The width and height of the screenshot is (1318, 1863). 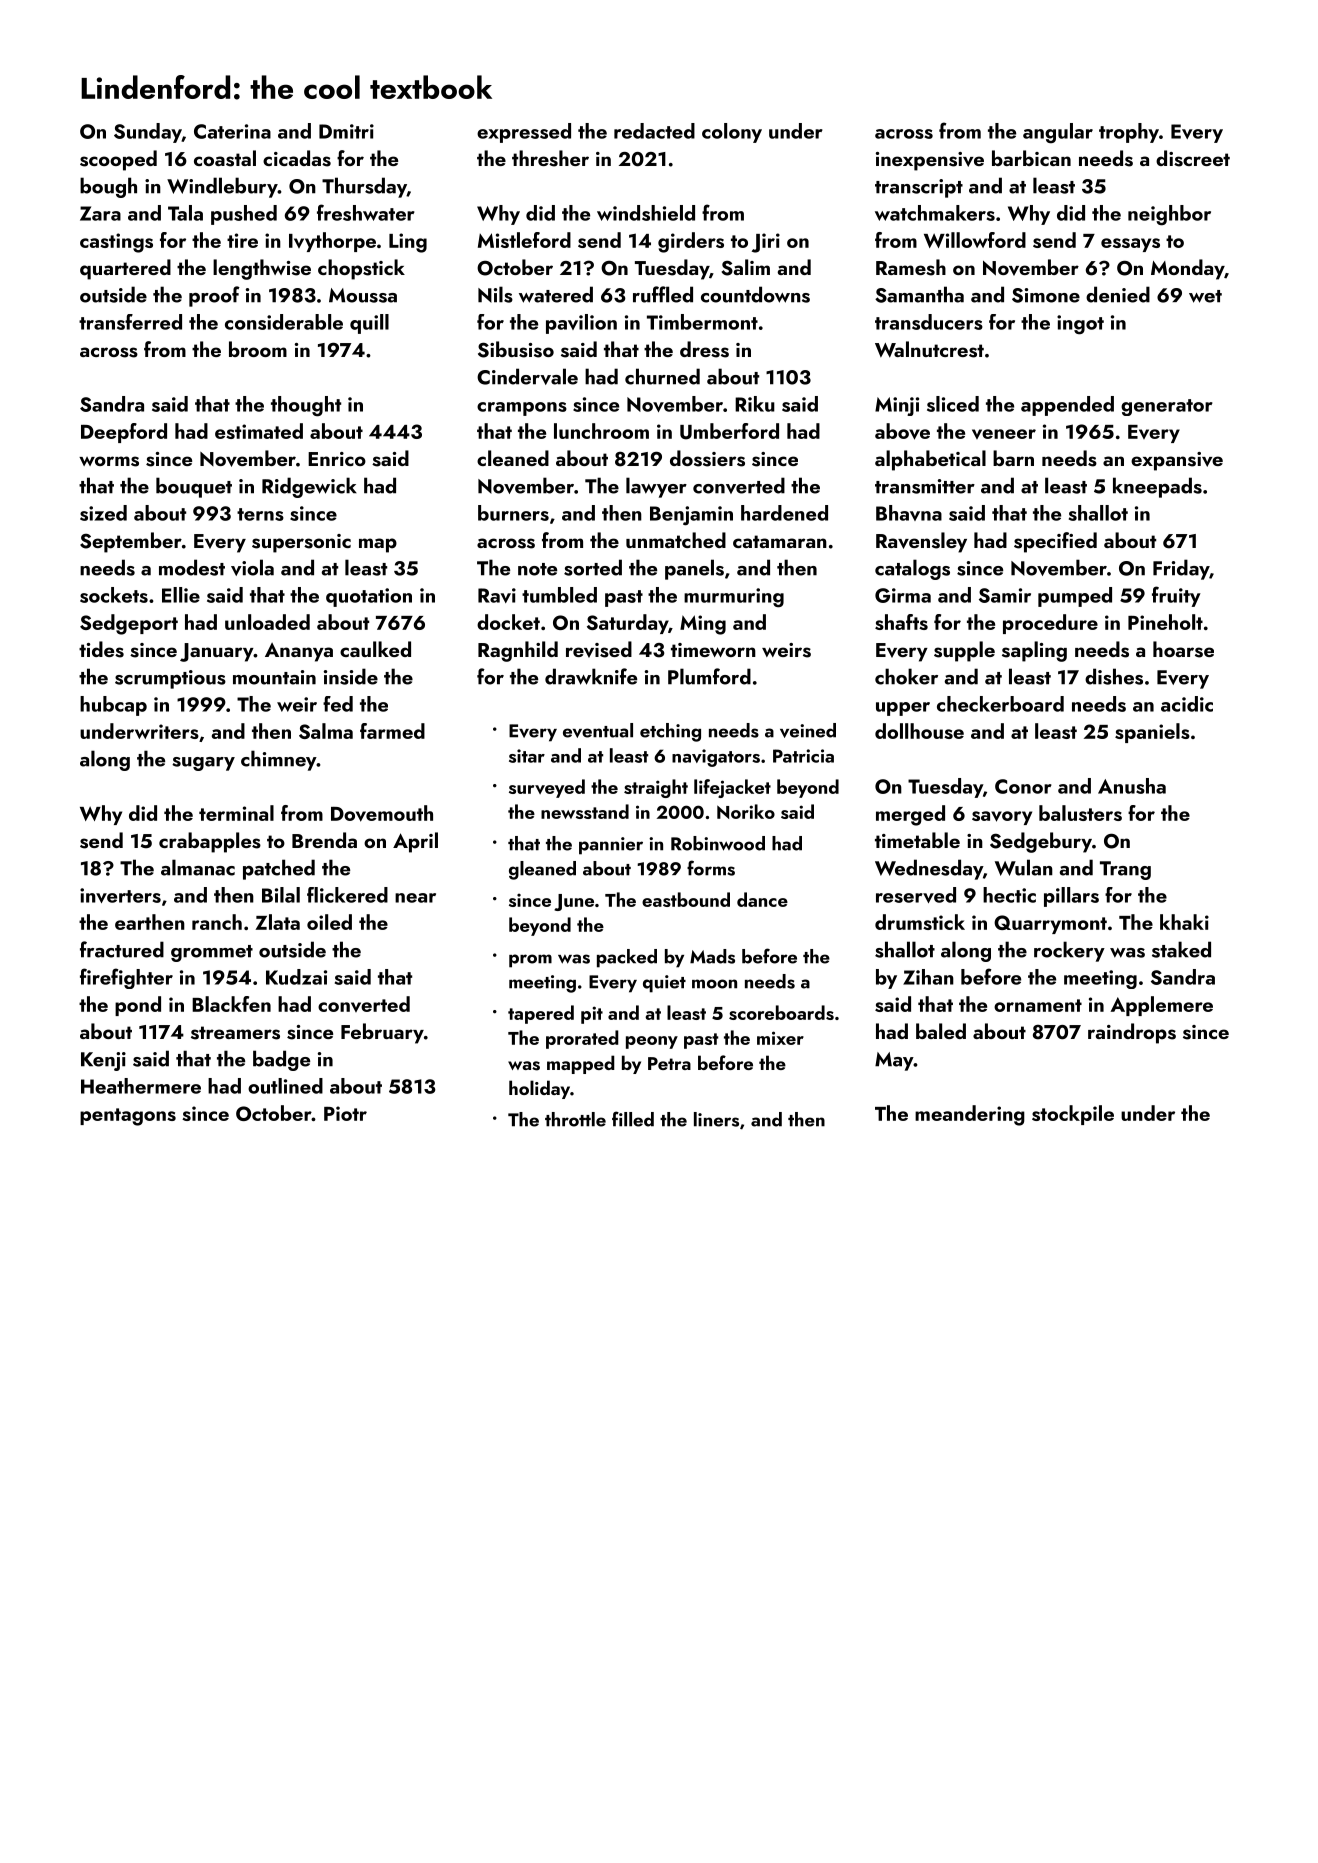 I want to click on khaki, so click(x=1184, y=922).
